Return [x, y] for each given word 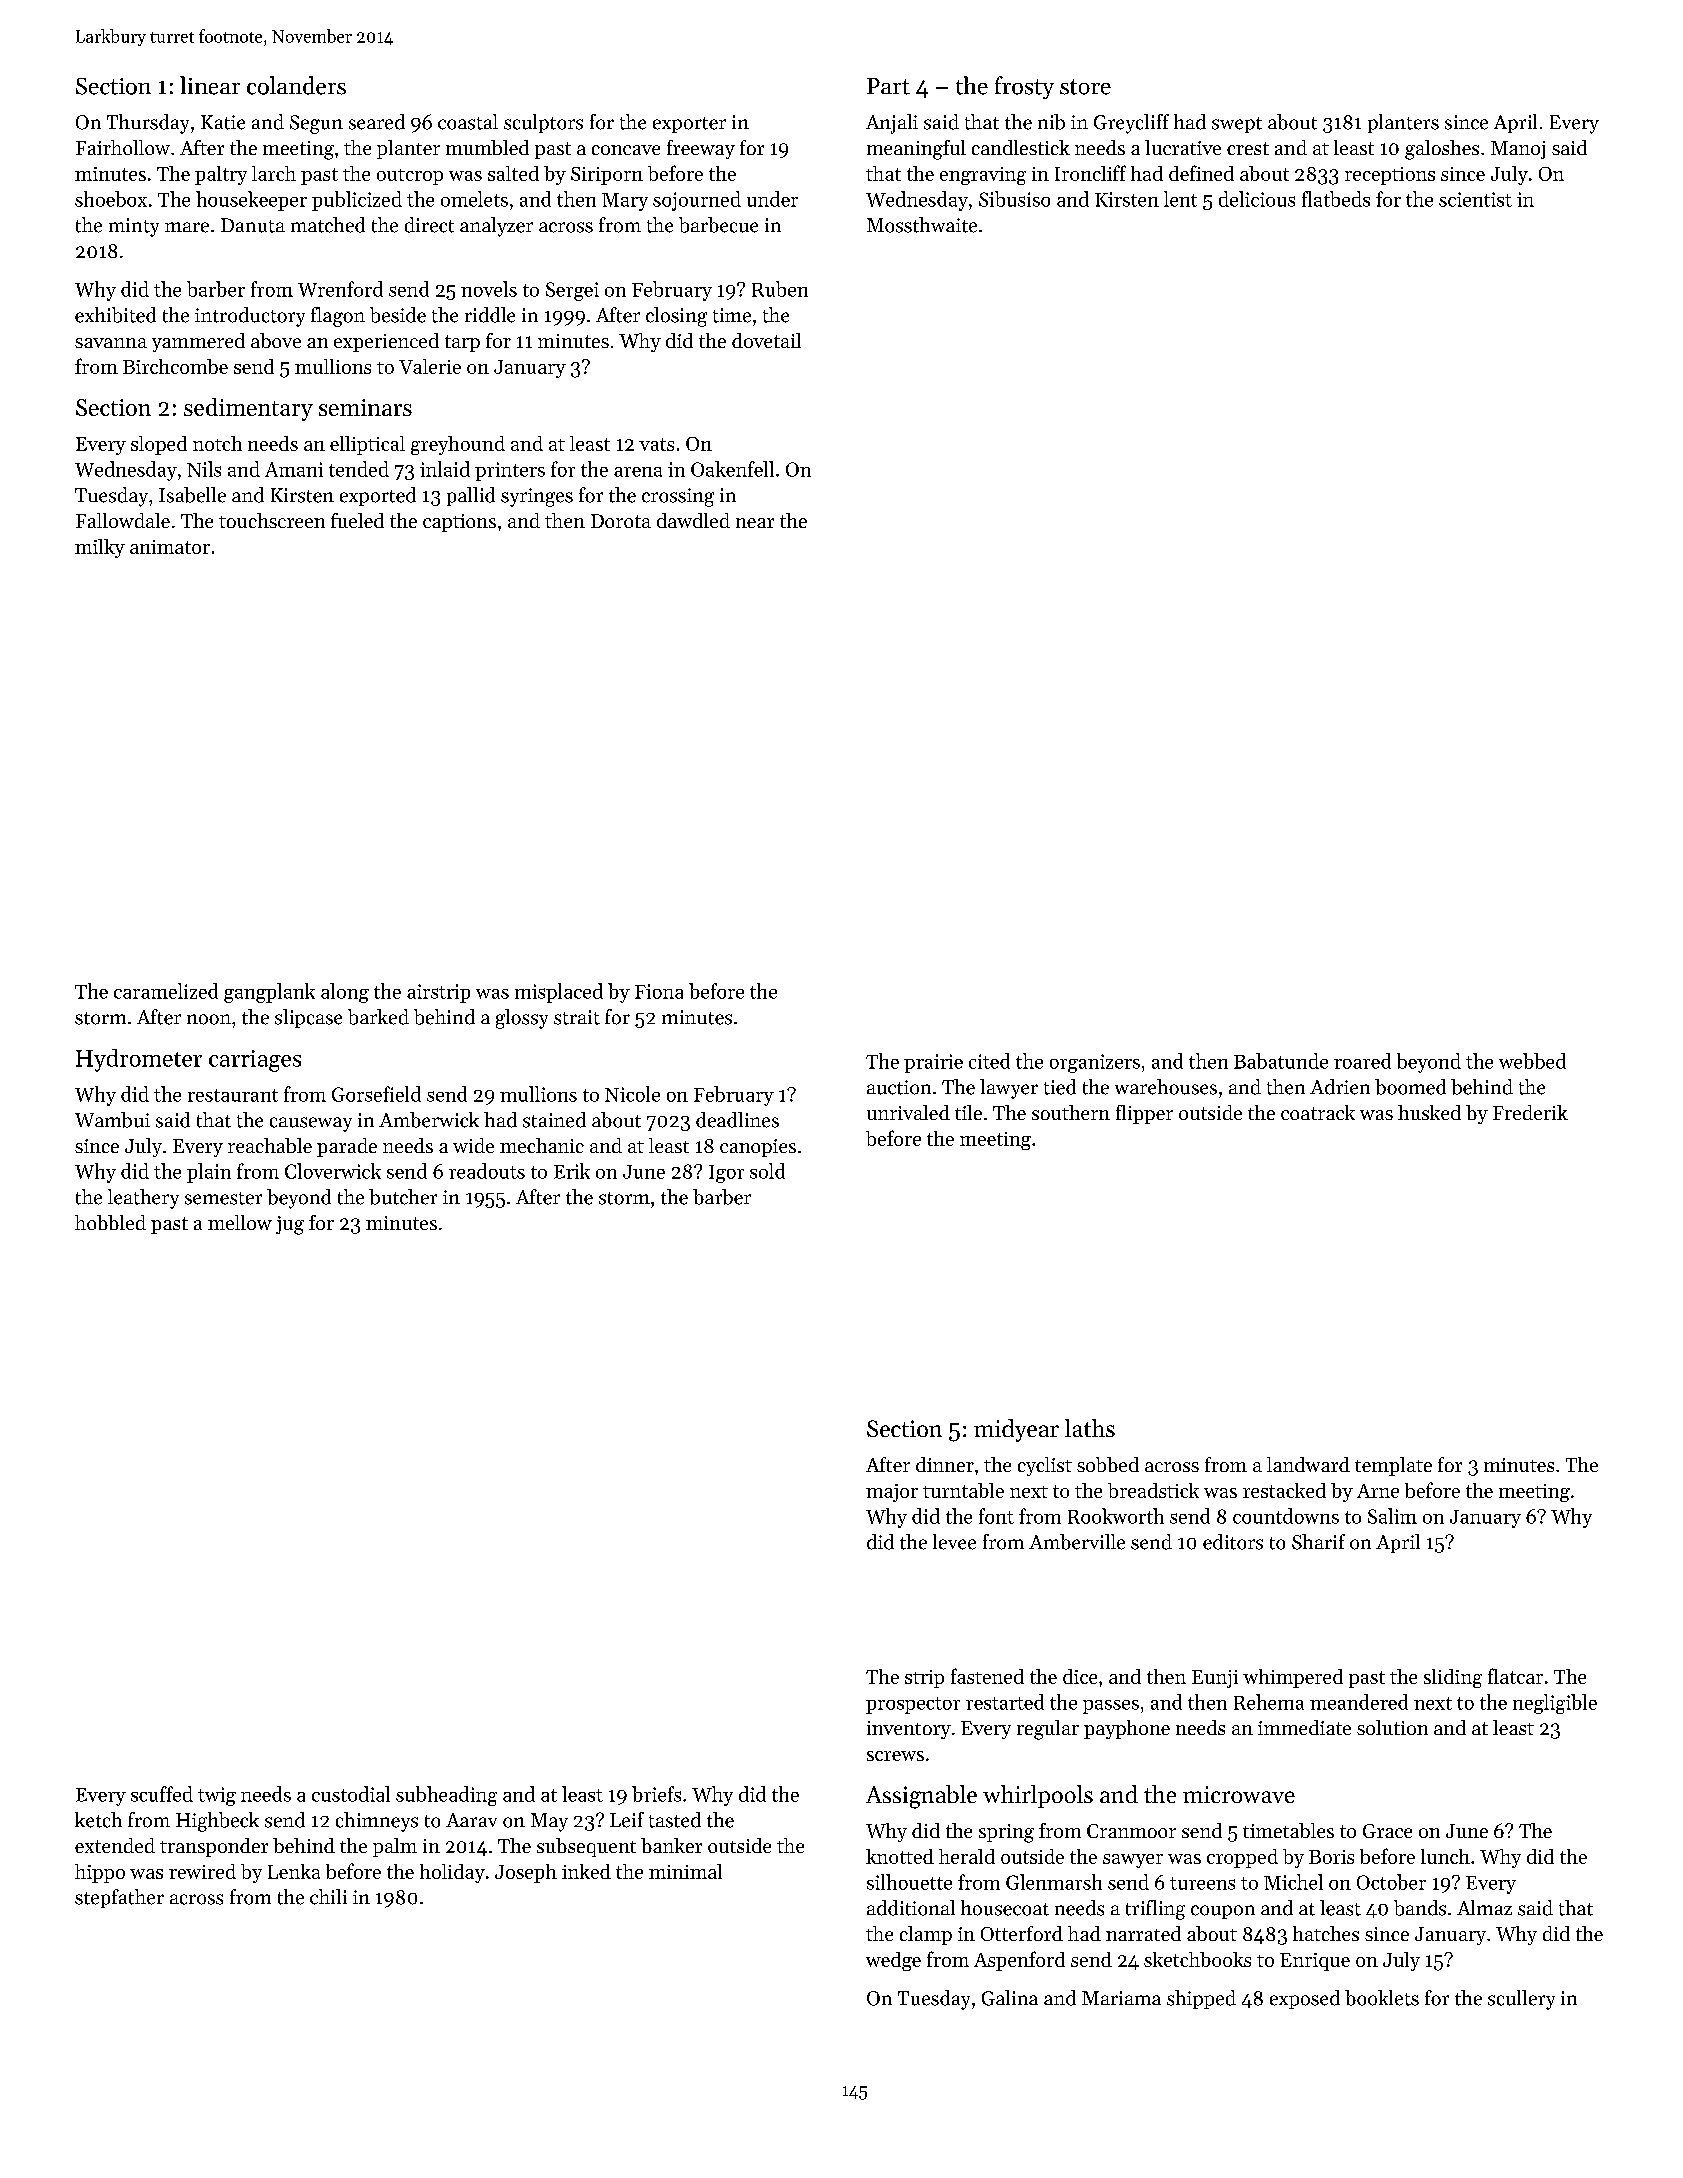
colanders [296, 85]
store [1085, 87]
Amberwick [429, 1120]
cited [989, 1061]
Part [888, 86]
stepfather [119, 1898]
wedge [893, 1961]
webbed [1532, 1061]
